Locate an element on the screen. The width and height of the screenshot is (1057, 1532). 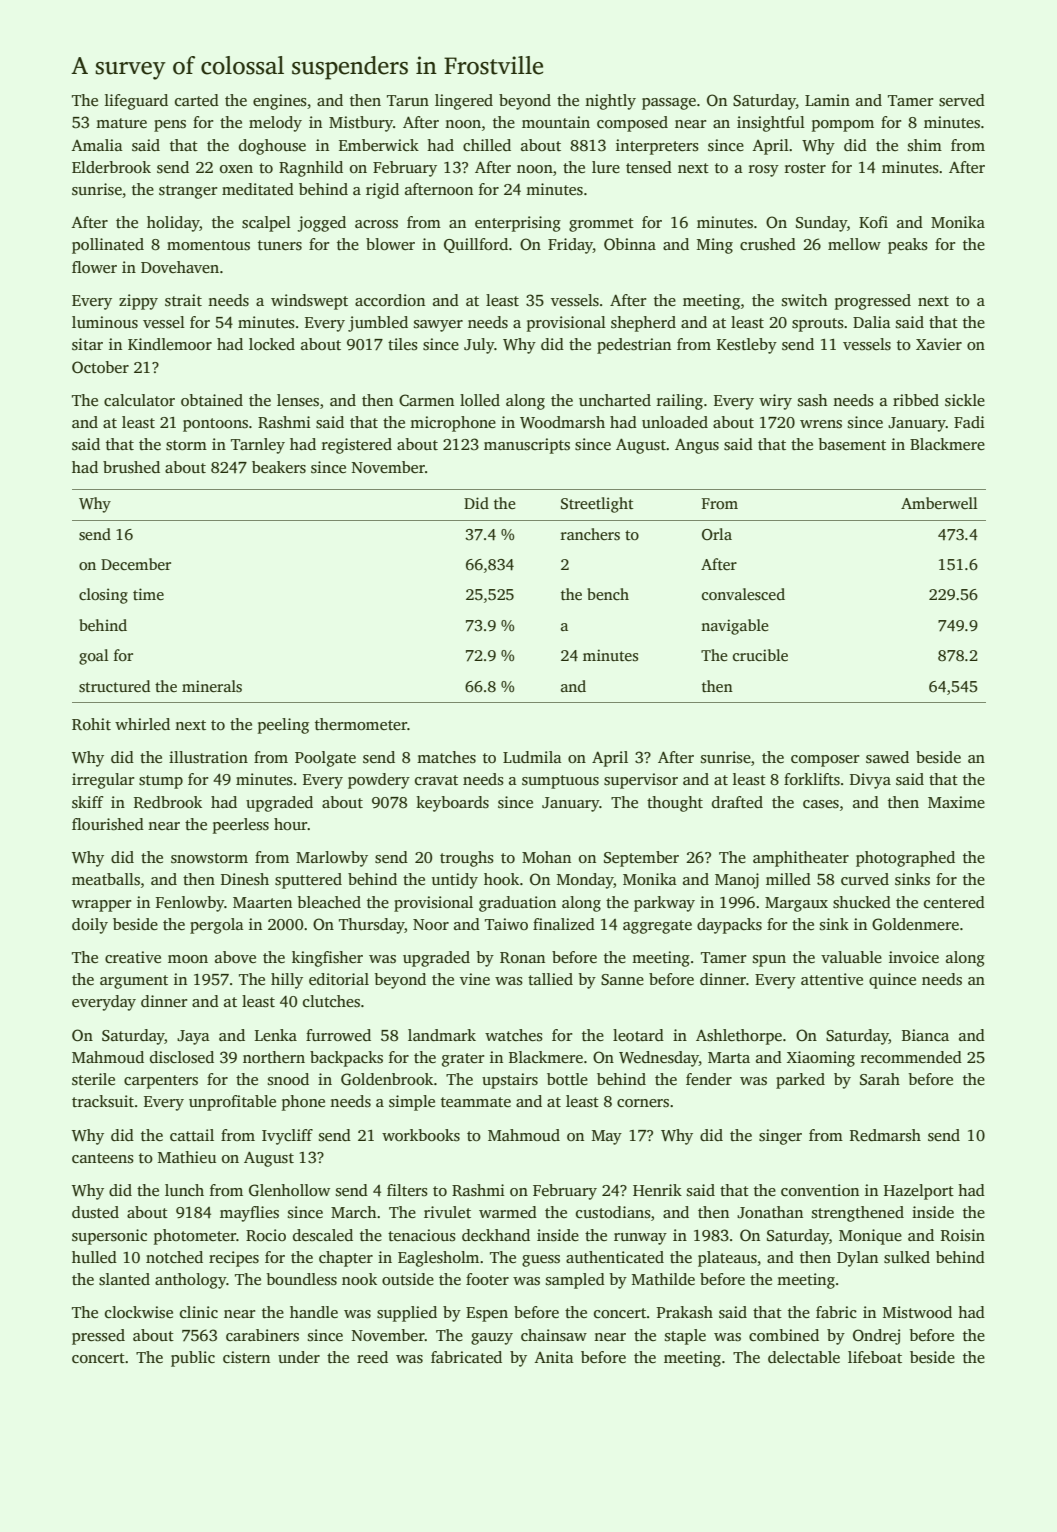
boundless is located at coordinates (301, 1279).
